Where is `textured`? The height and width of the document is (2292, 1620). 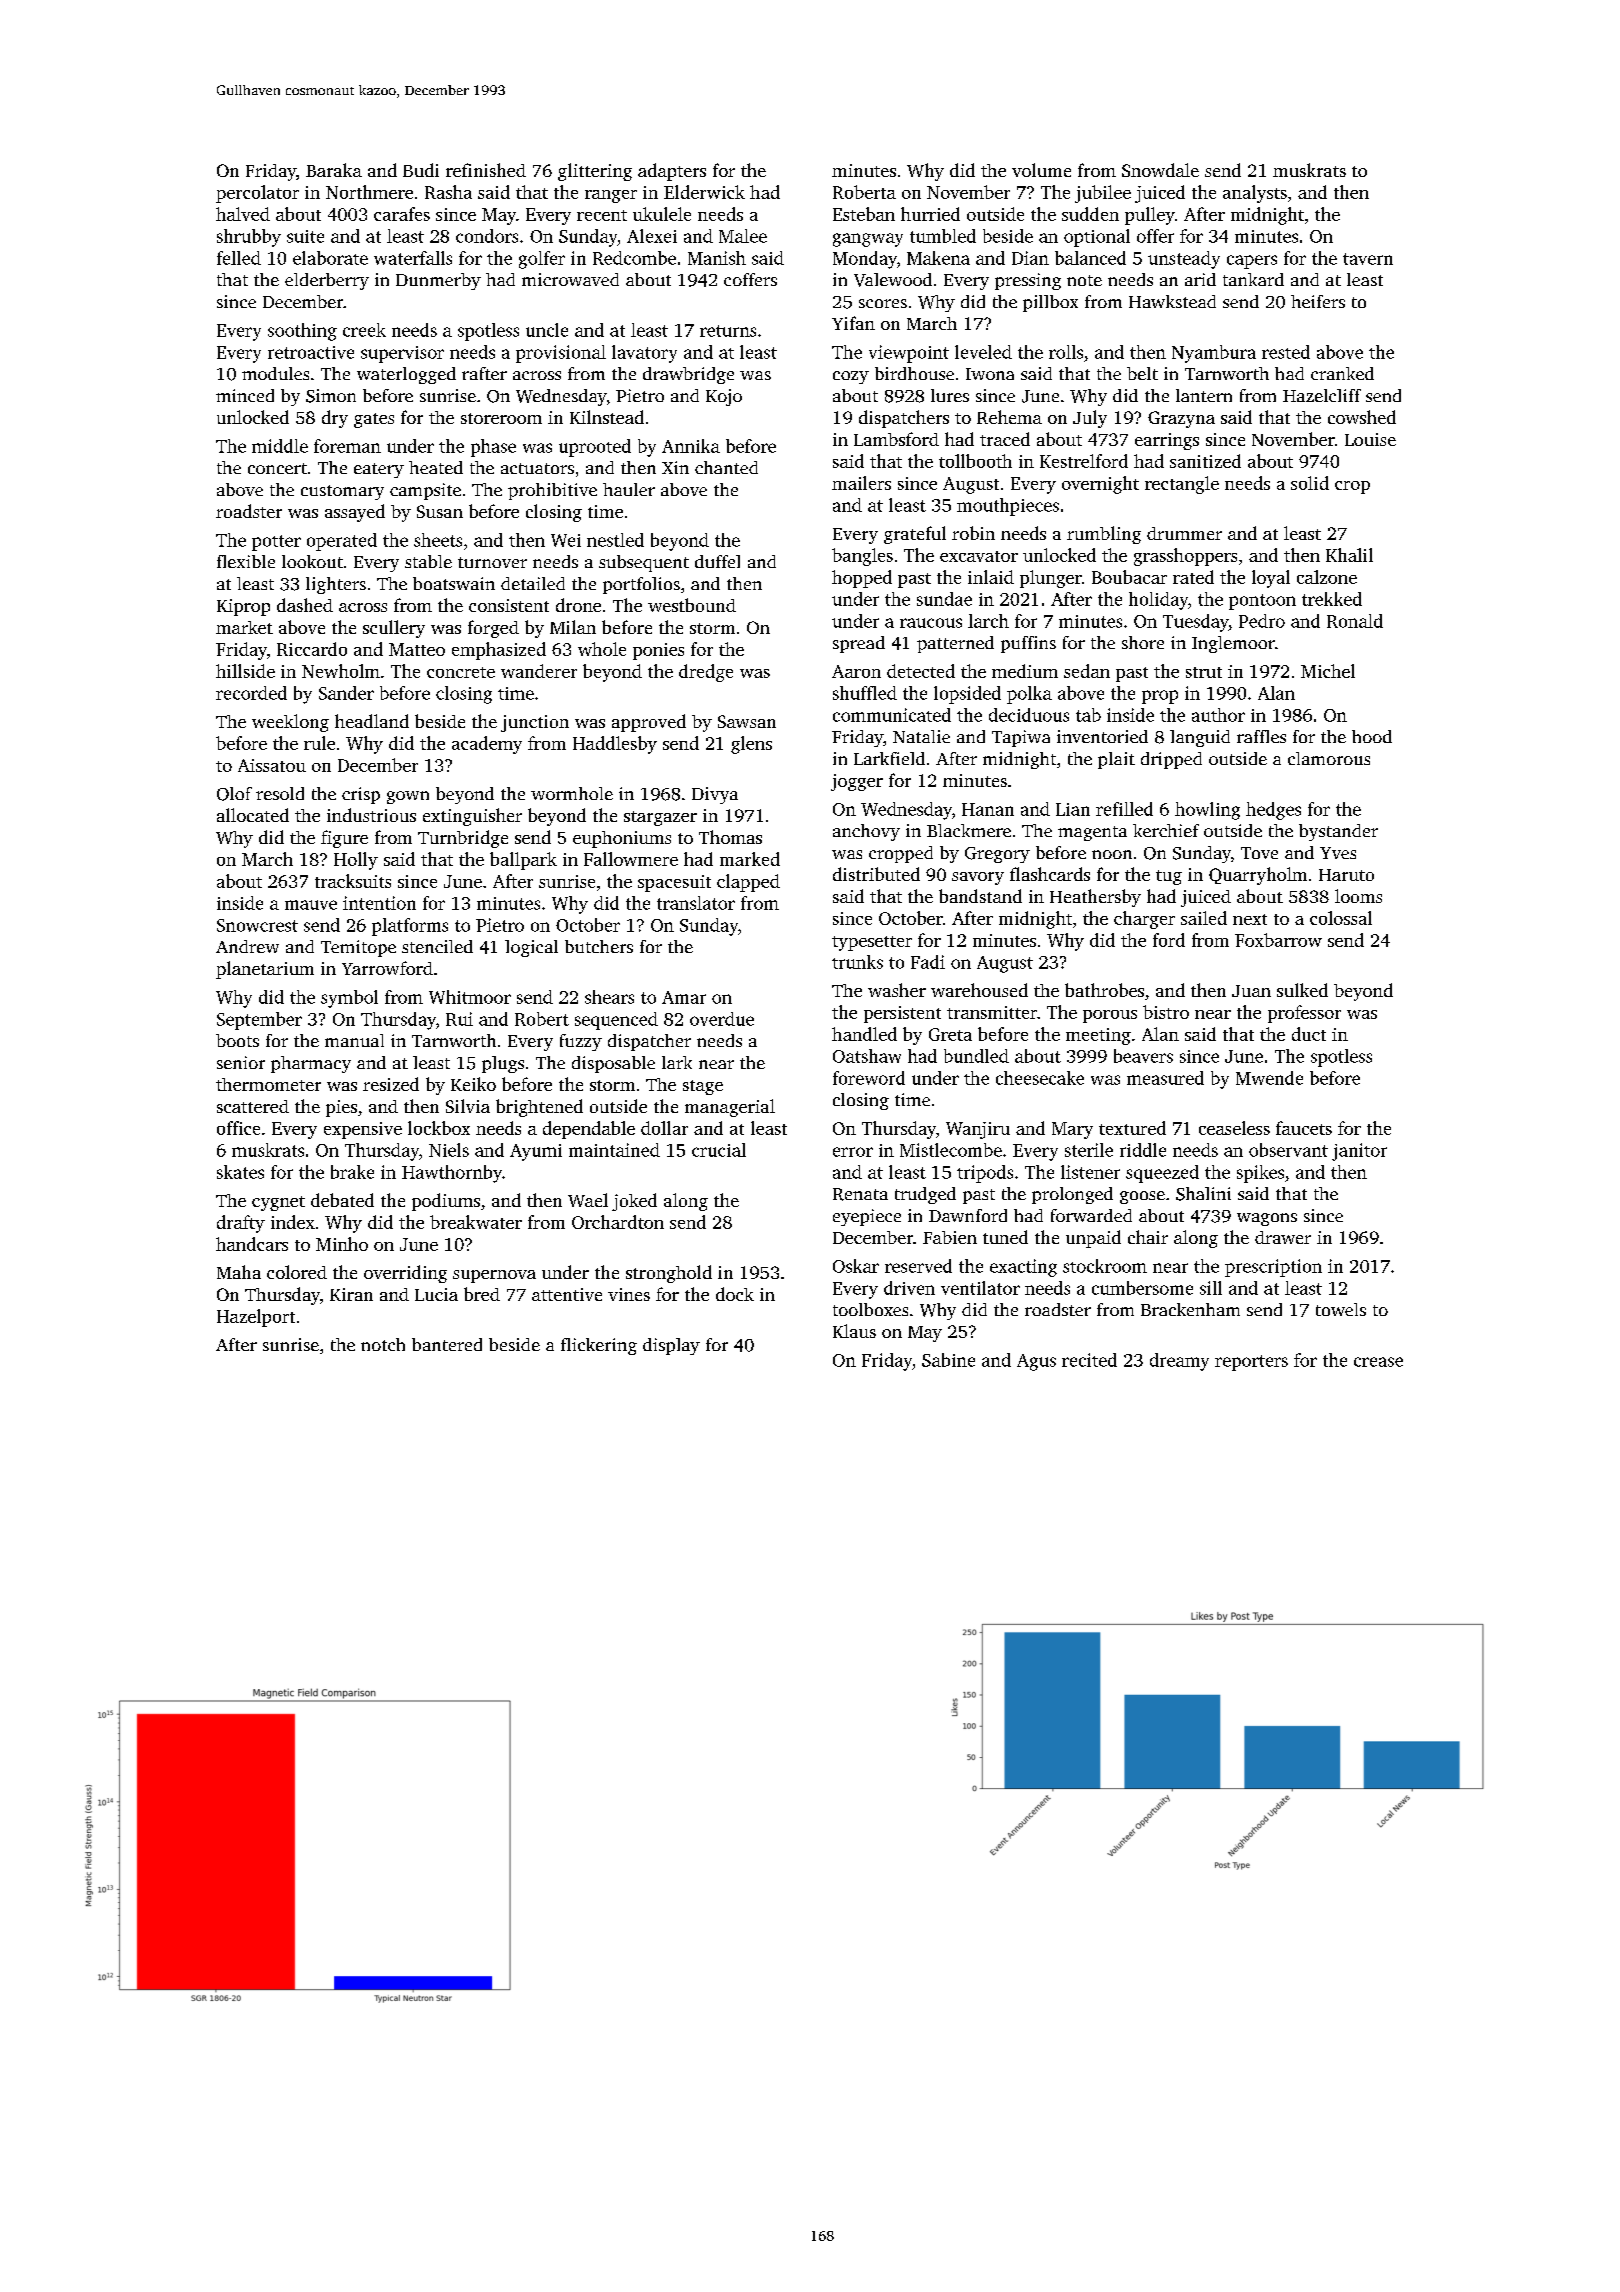
textured is located at coordinates (1132, 1128).
